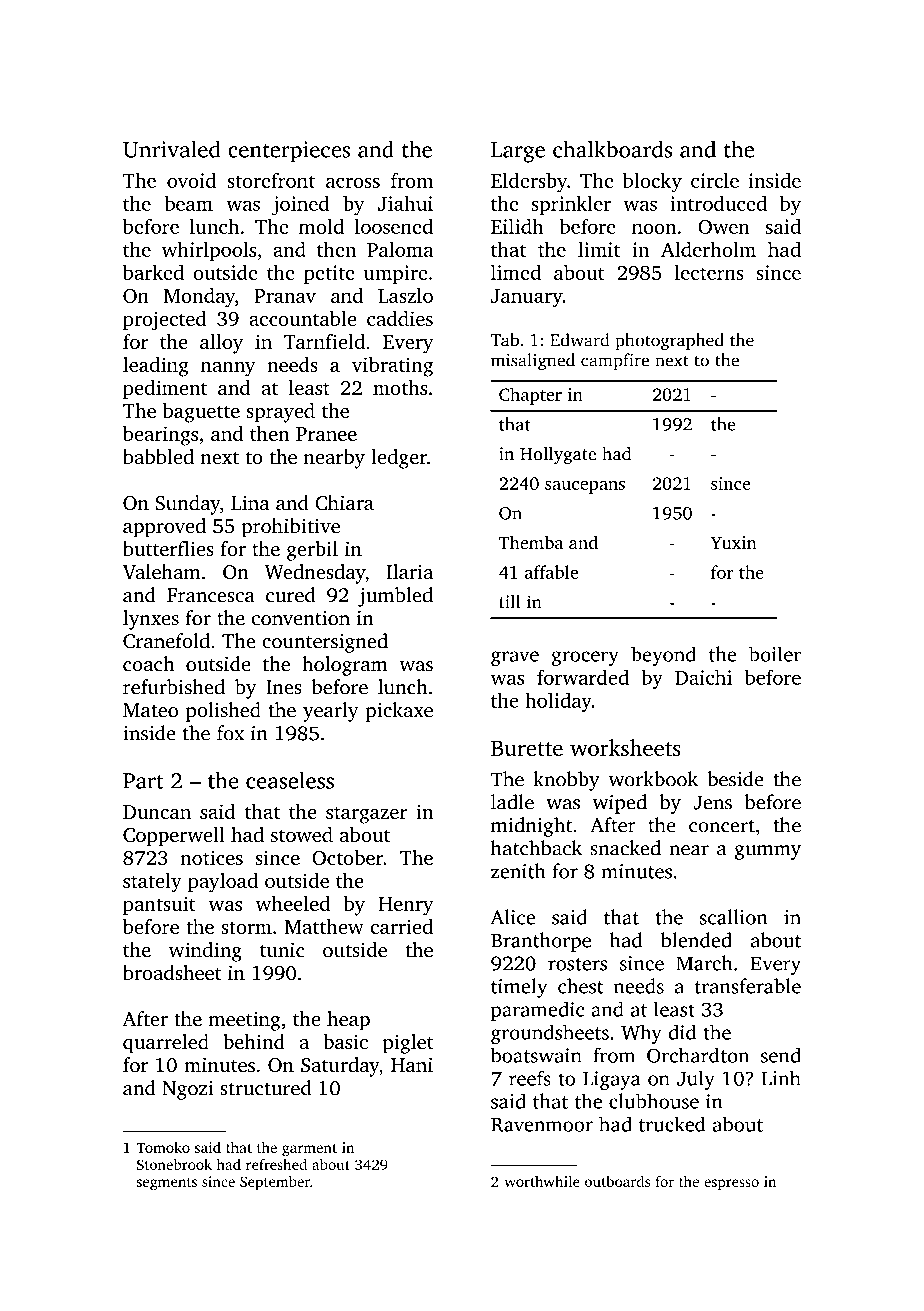 Image resolution: width=924 pixels, height=1311 pixels. Describe the element at coordinates (329, 274) in the image. I see `petite` at that location.
